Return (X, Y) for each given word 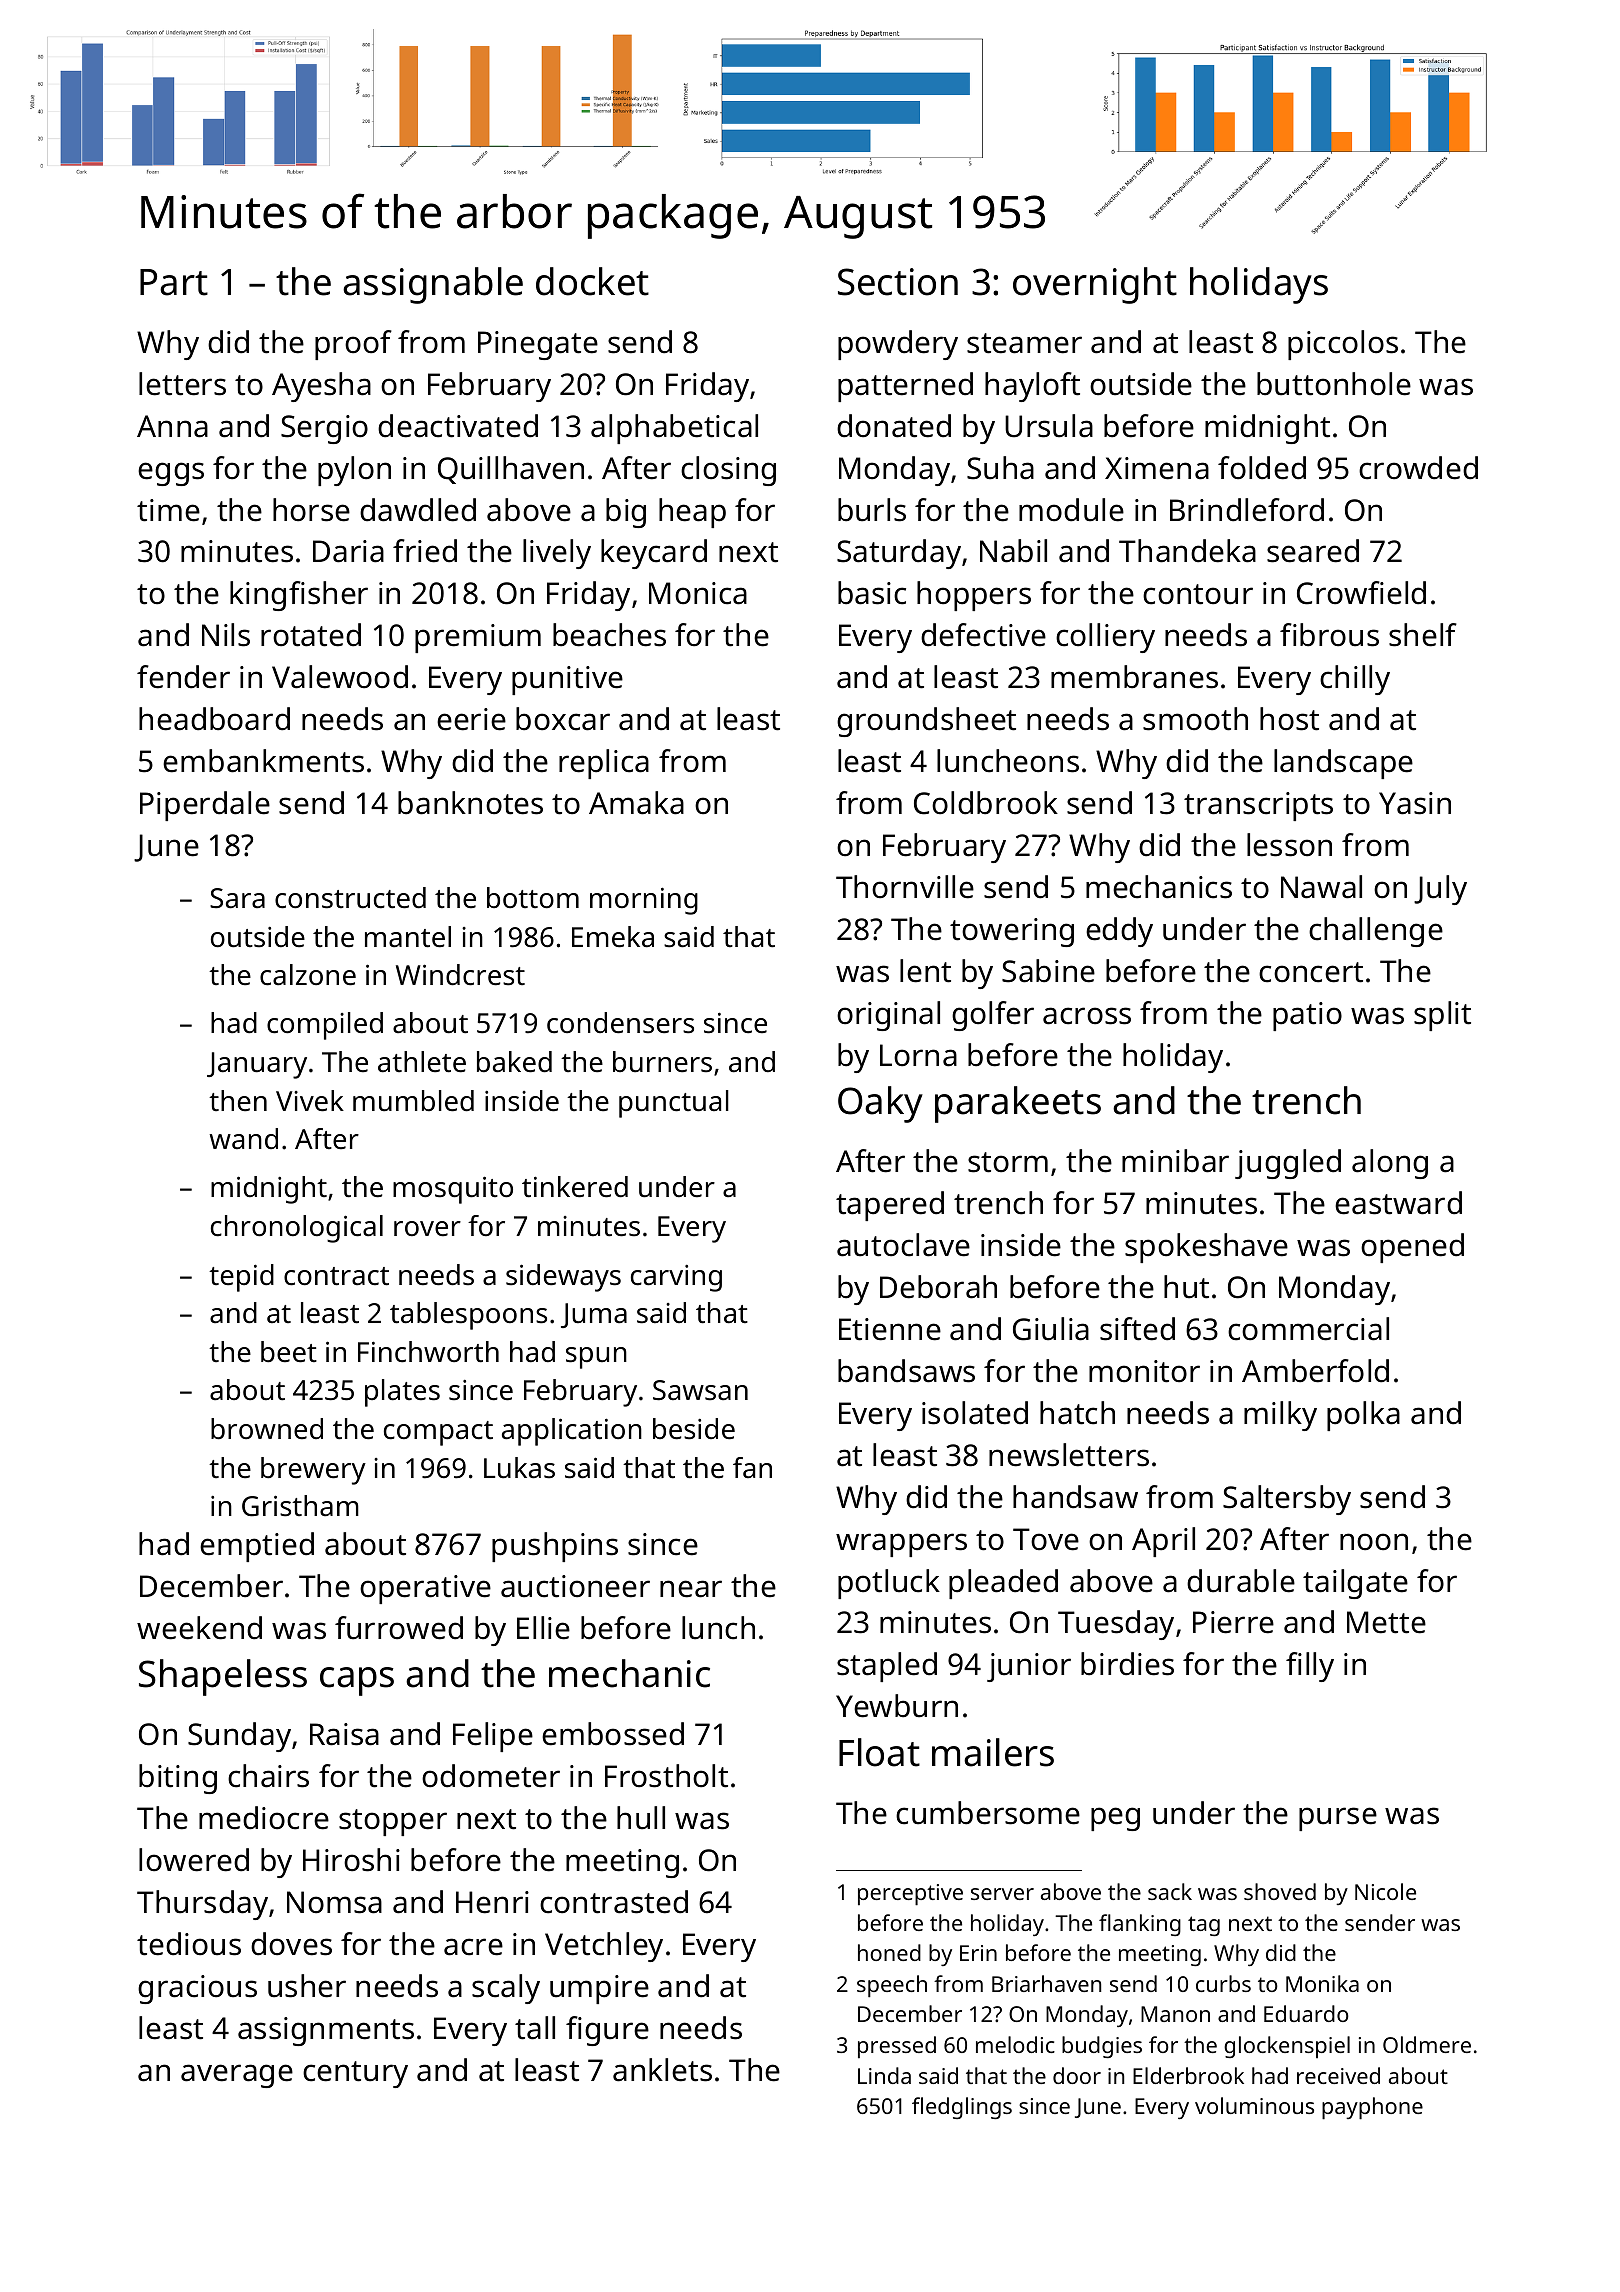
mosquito (453, 1190)
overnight (1095, 285)
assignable (433, 285)
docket (592, 281)
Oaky (880, 1104)
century (355, 2074)
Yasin (1415, 803)
